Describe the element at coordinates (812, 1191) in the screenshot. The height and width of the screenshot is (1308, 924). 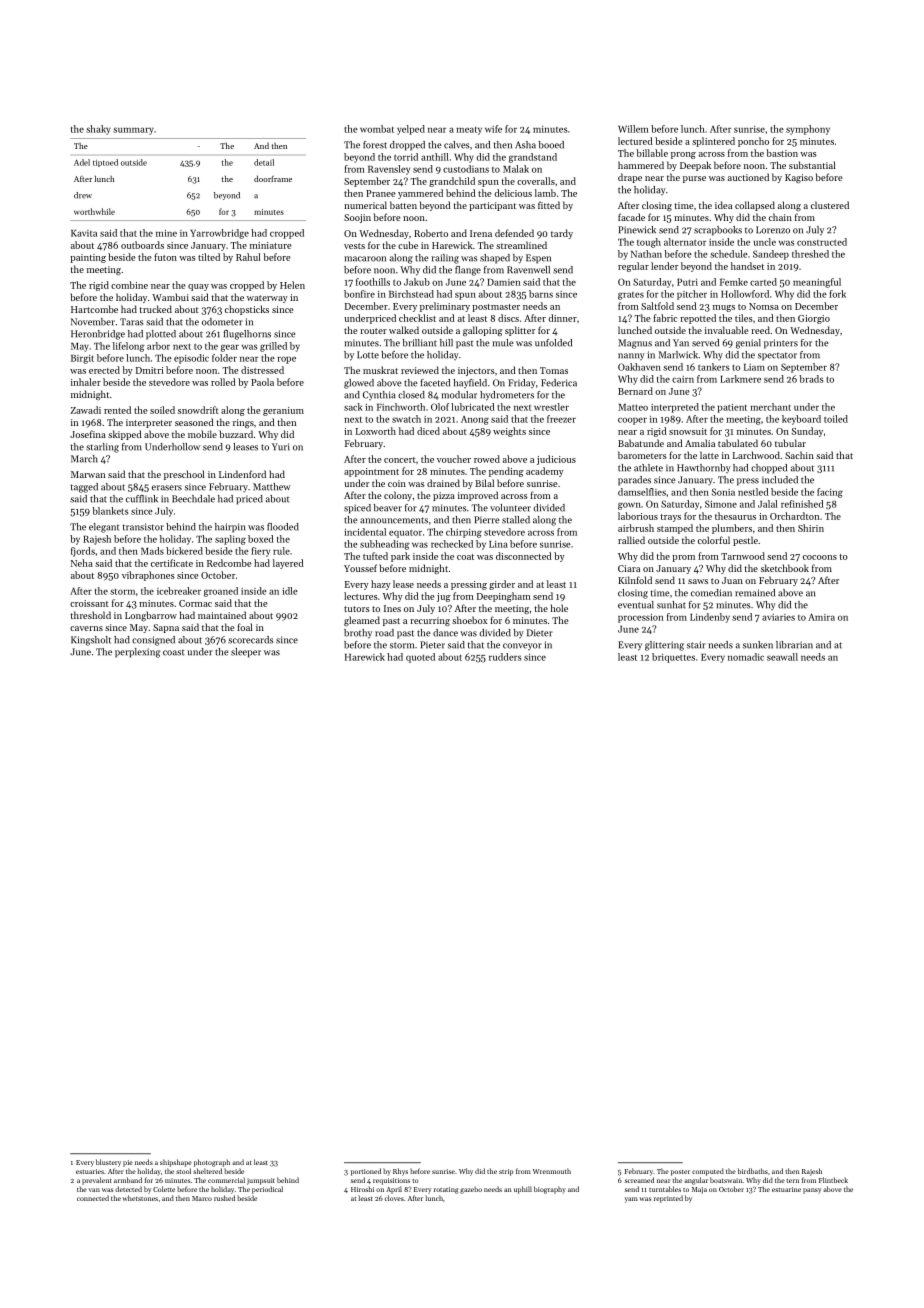
I see `pansy` at that location.
